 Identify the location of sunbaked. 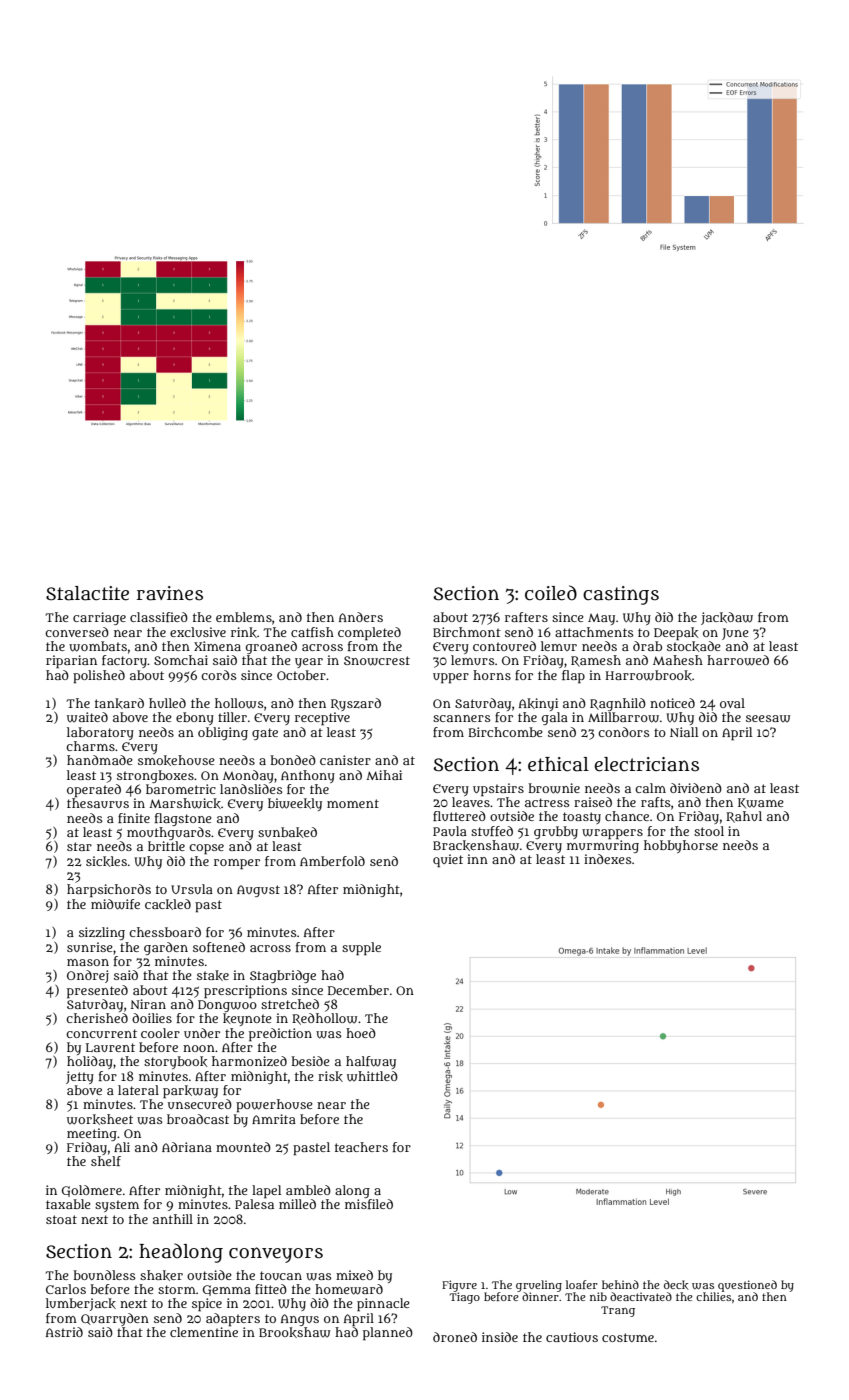
(287, 832).
